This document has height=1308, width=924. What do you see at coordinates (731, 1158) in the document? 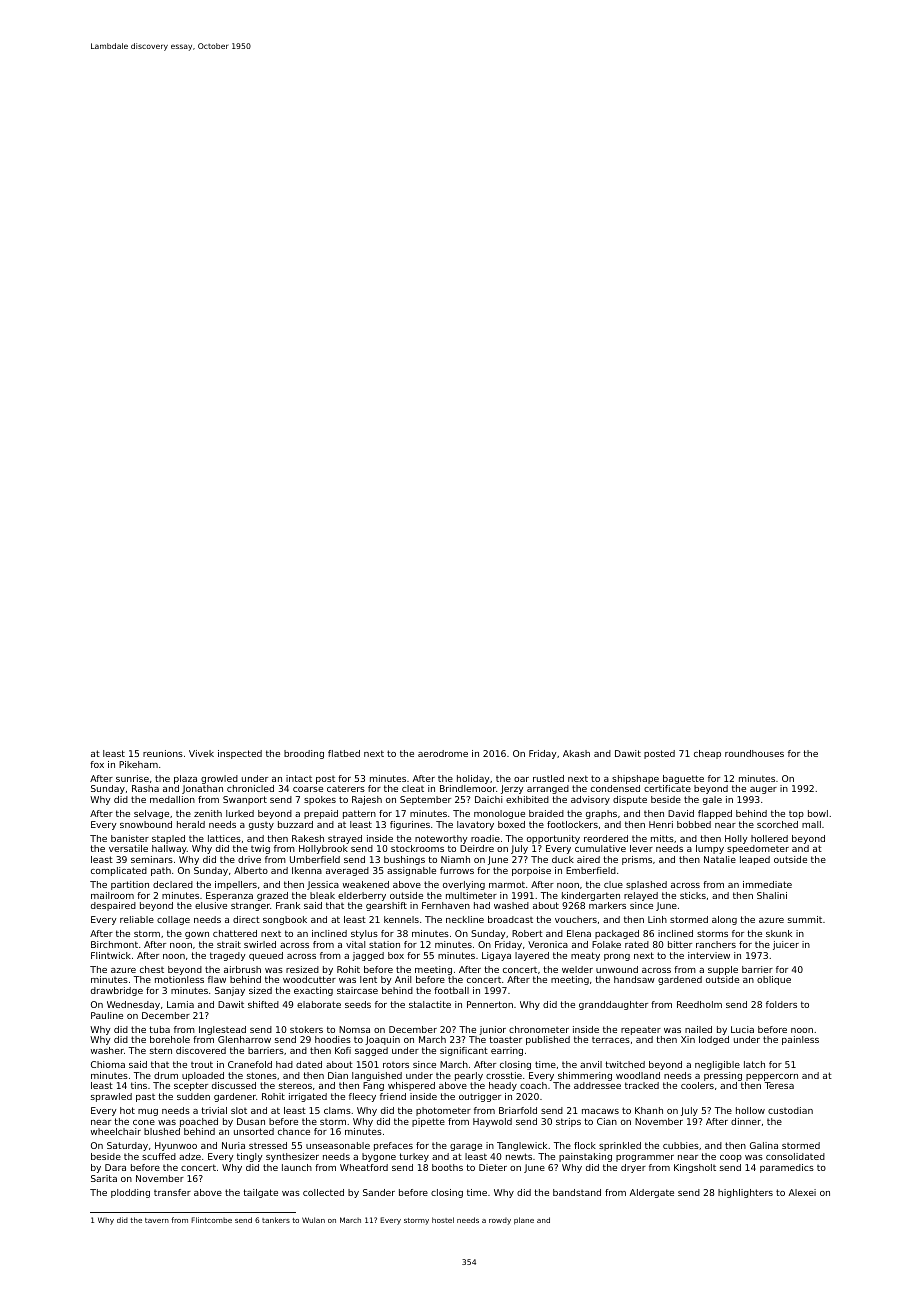
I see `coop` at bounding box center [731, 1158].
